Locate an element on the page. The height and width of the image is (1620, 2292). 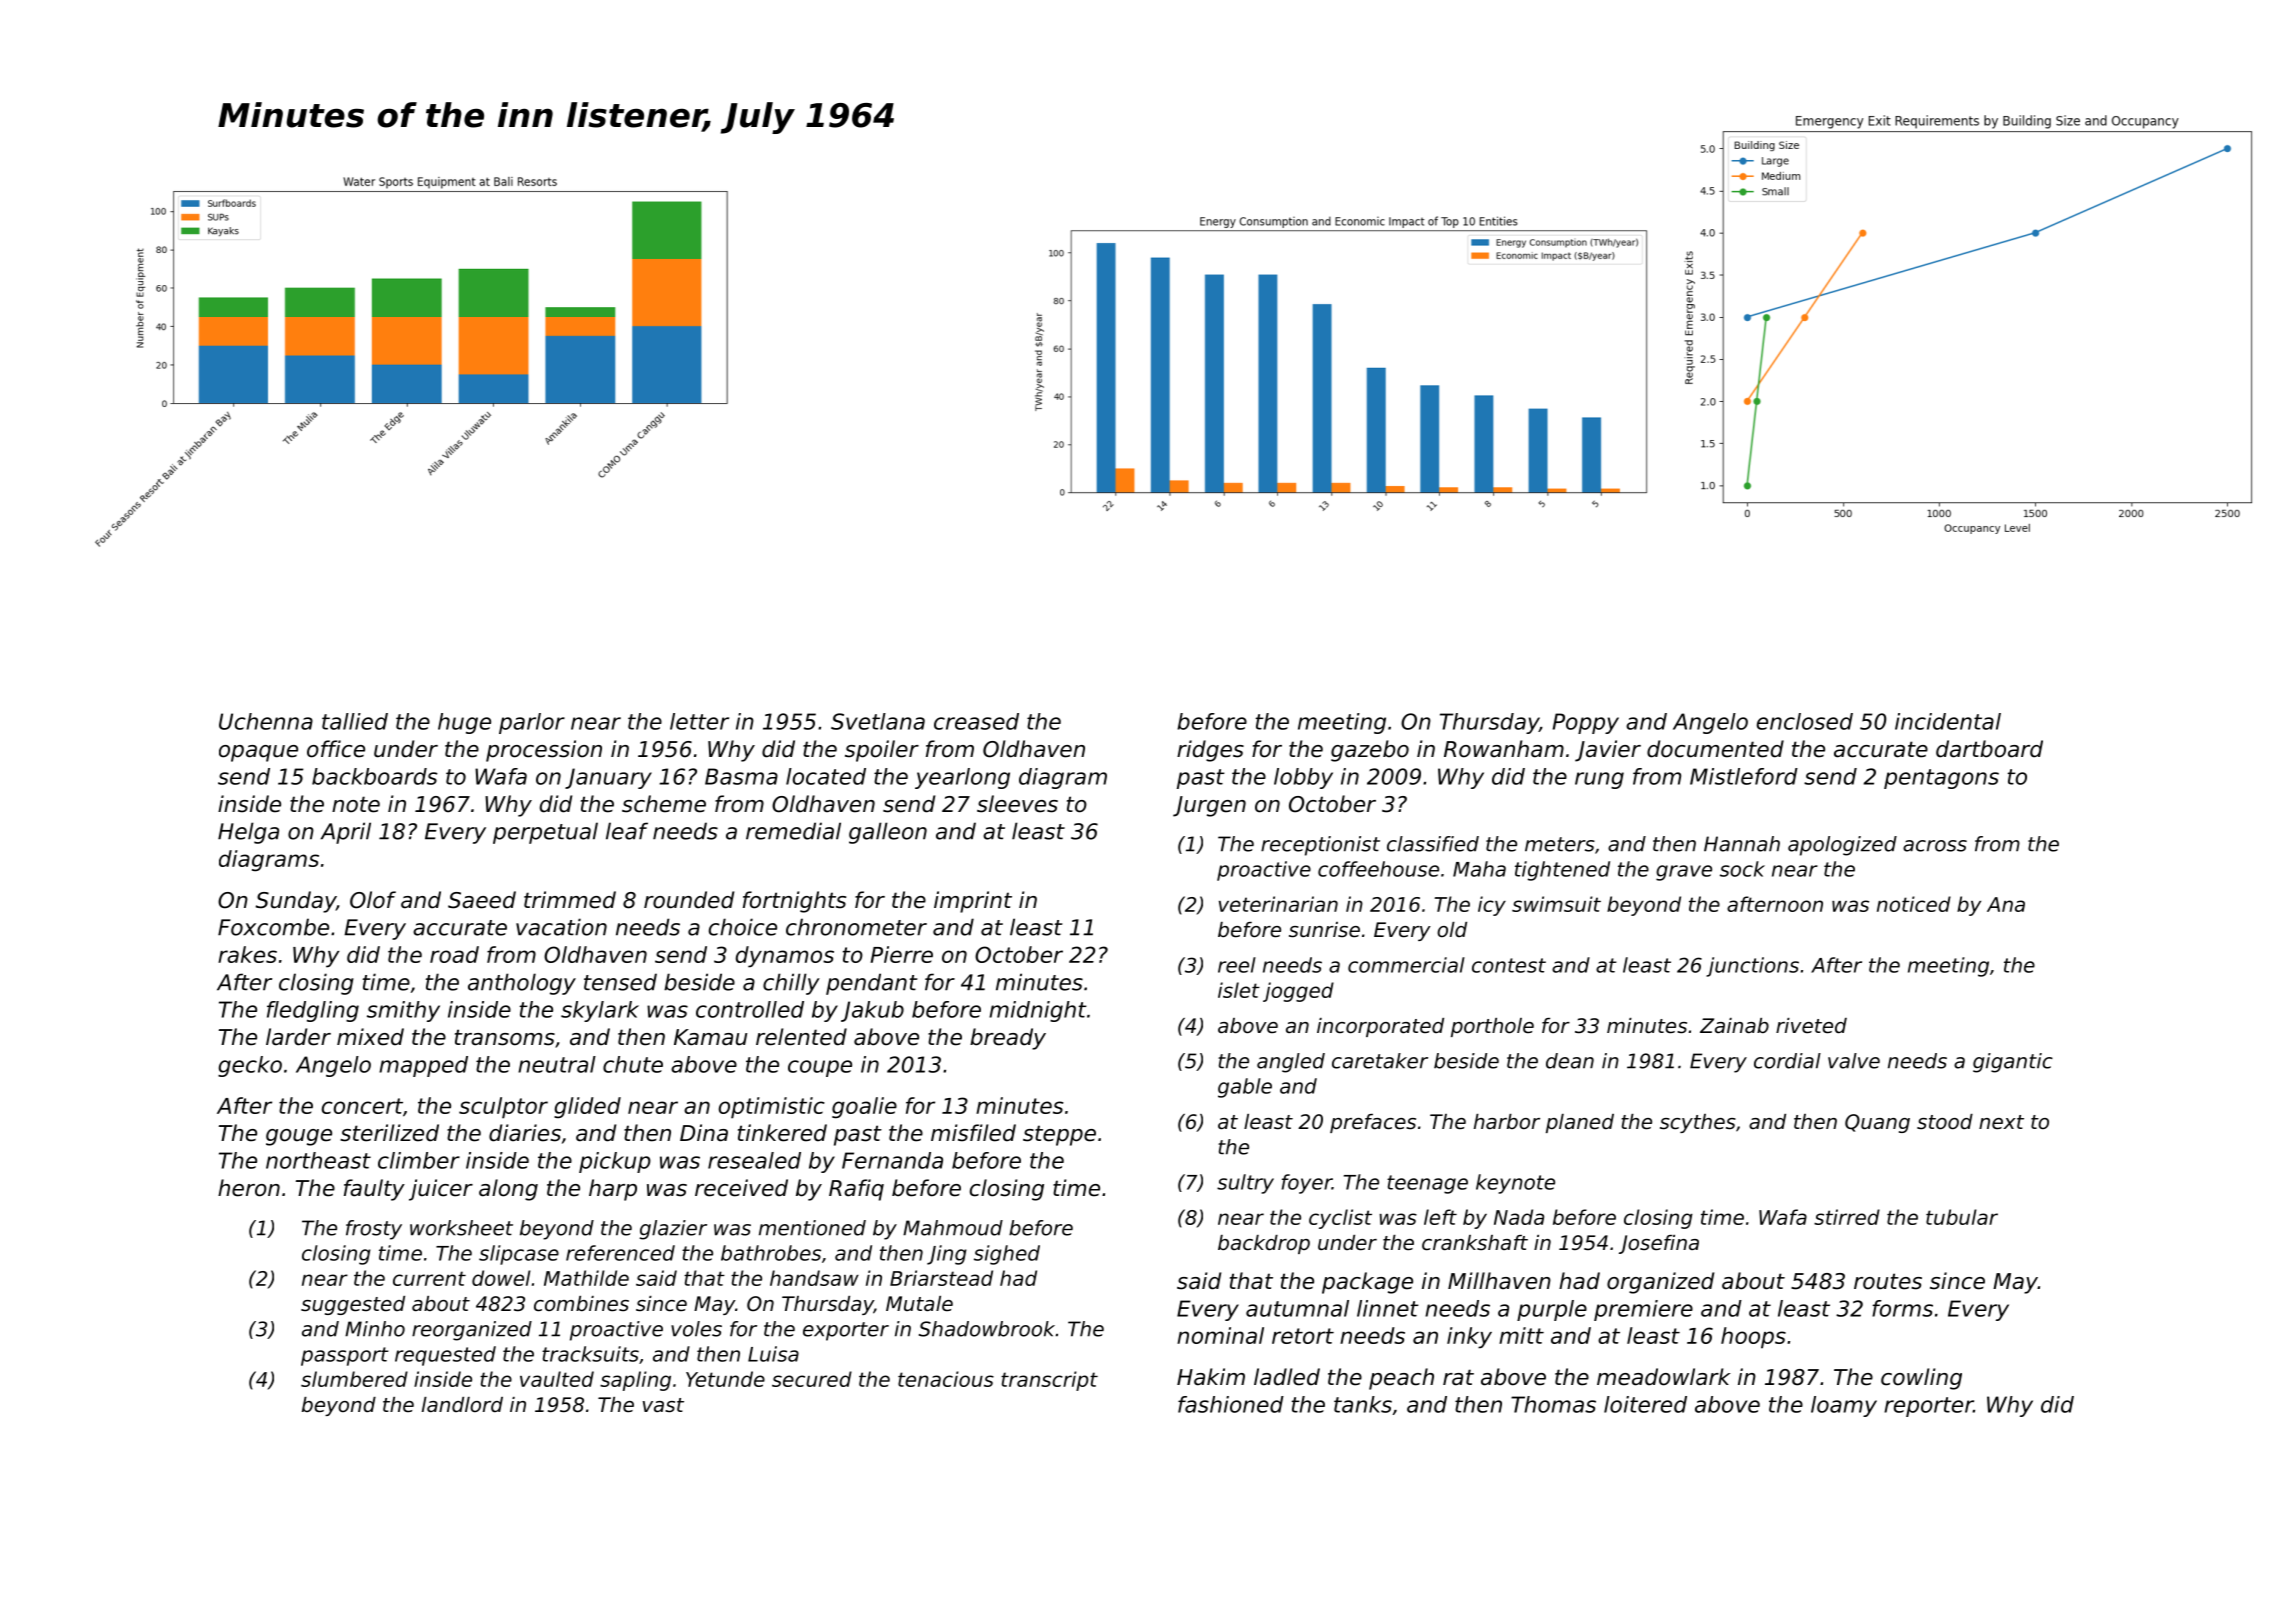
islet is located at coordinates (1239, 990).
